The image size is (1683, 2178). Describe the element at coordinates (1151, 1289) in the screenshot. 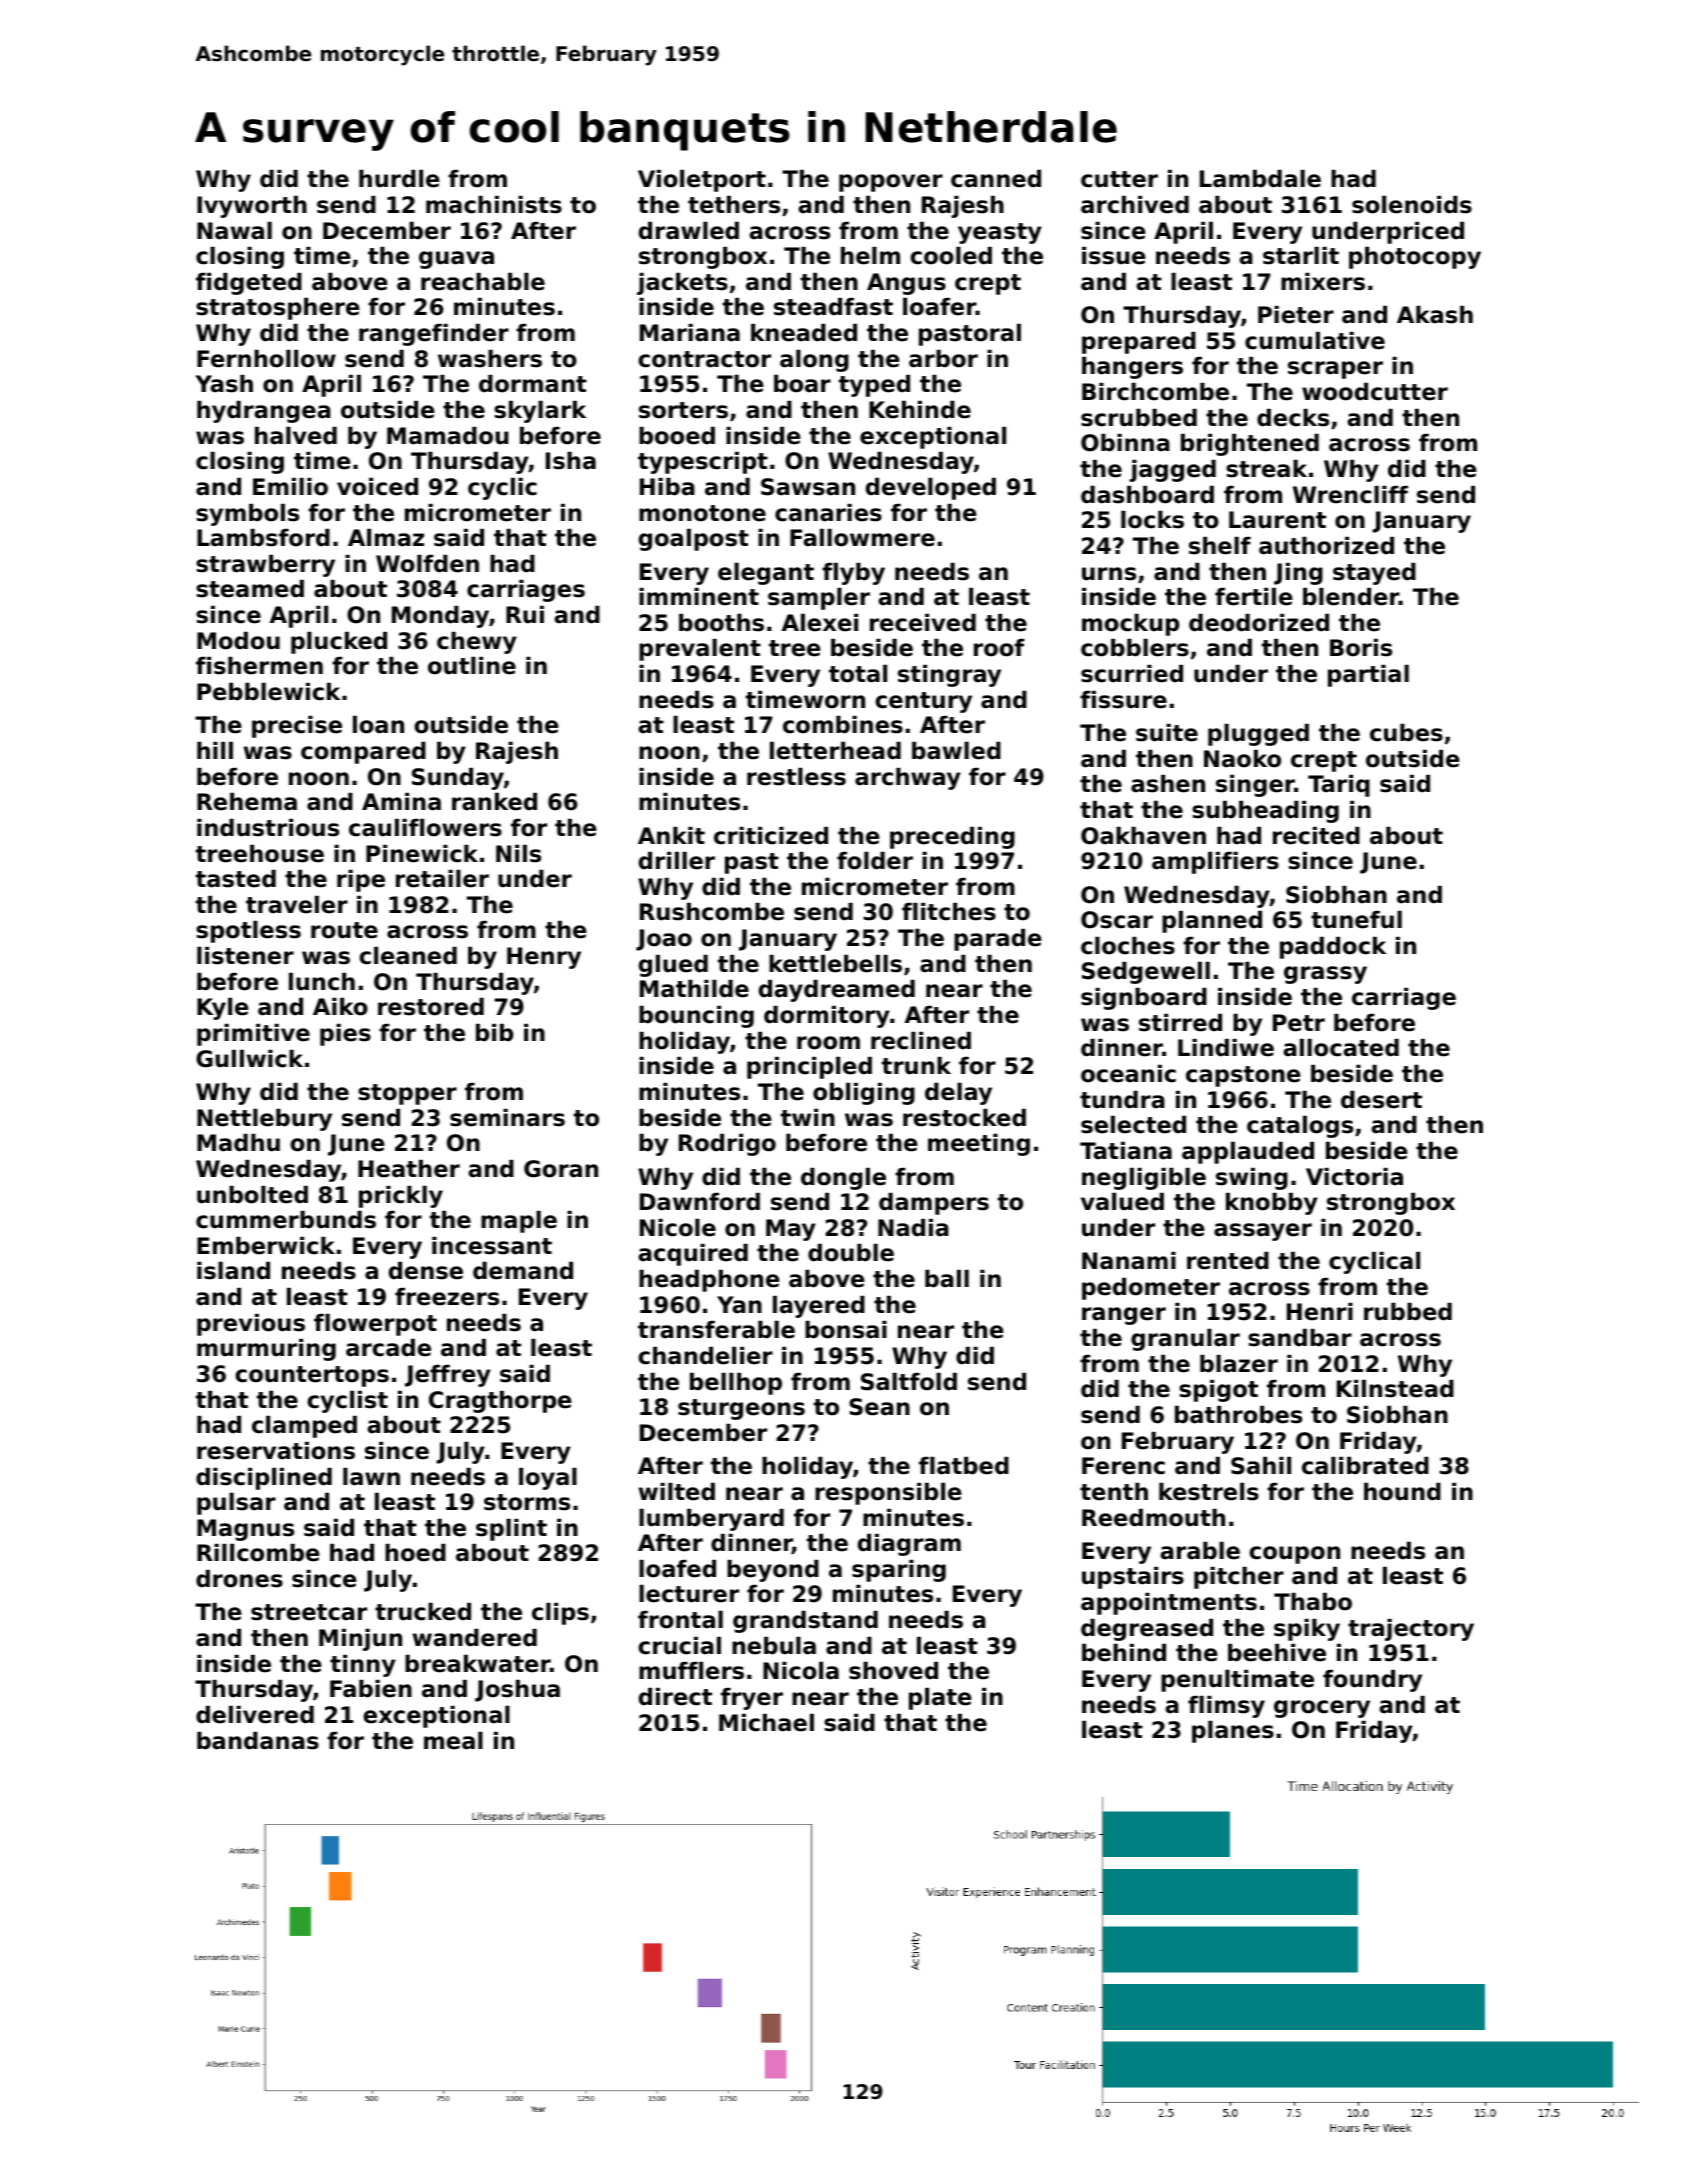

I see `pedometer` at that location.
